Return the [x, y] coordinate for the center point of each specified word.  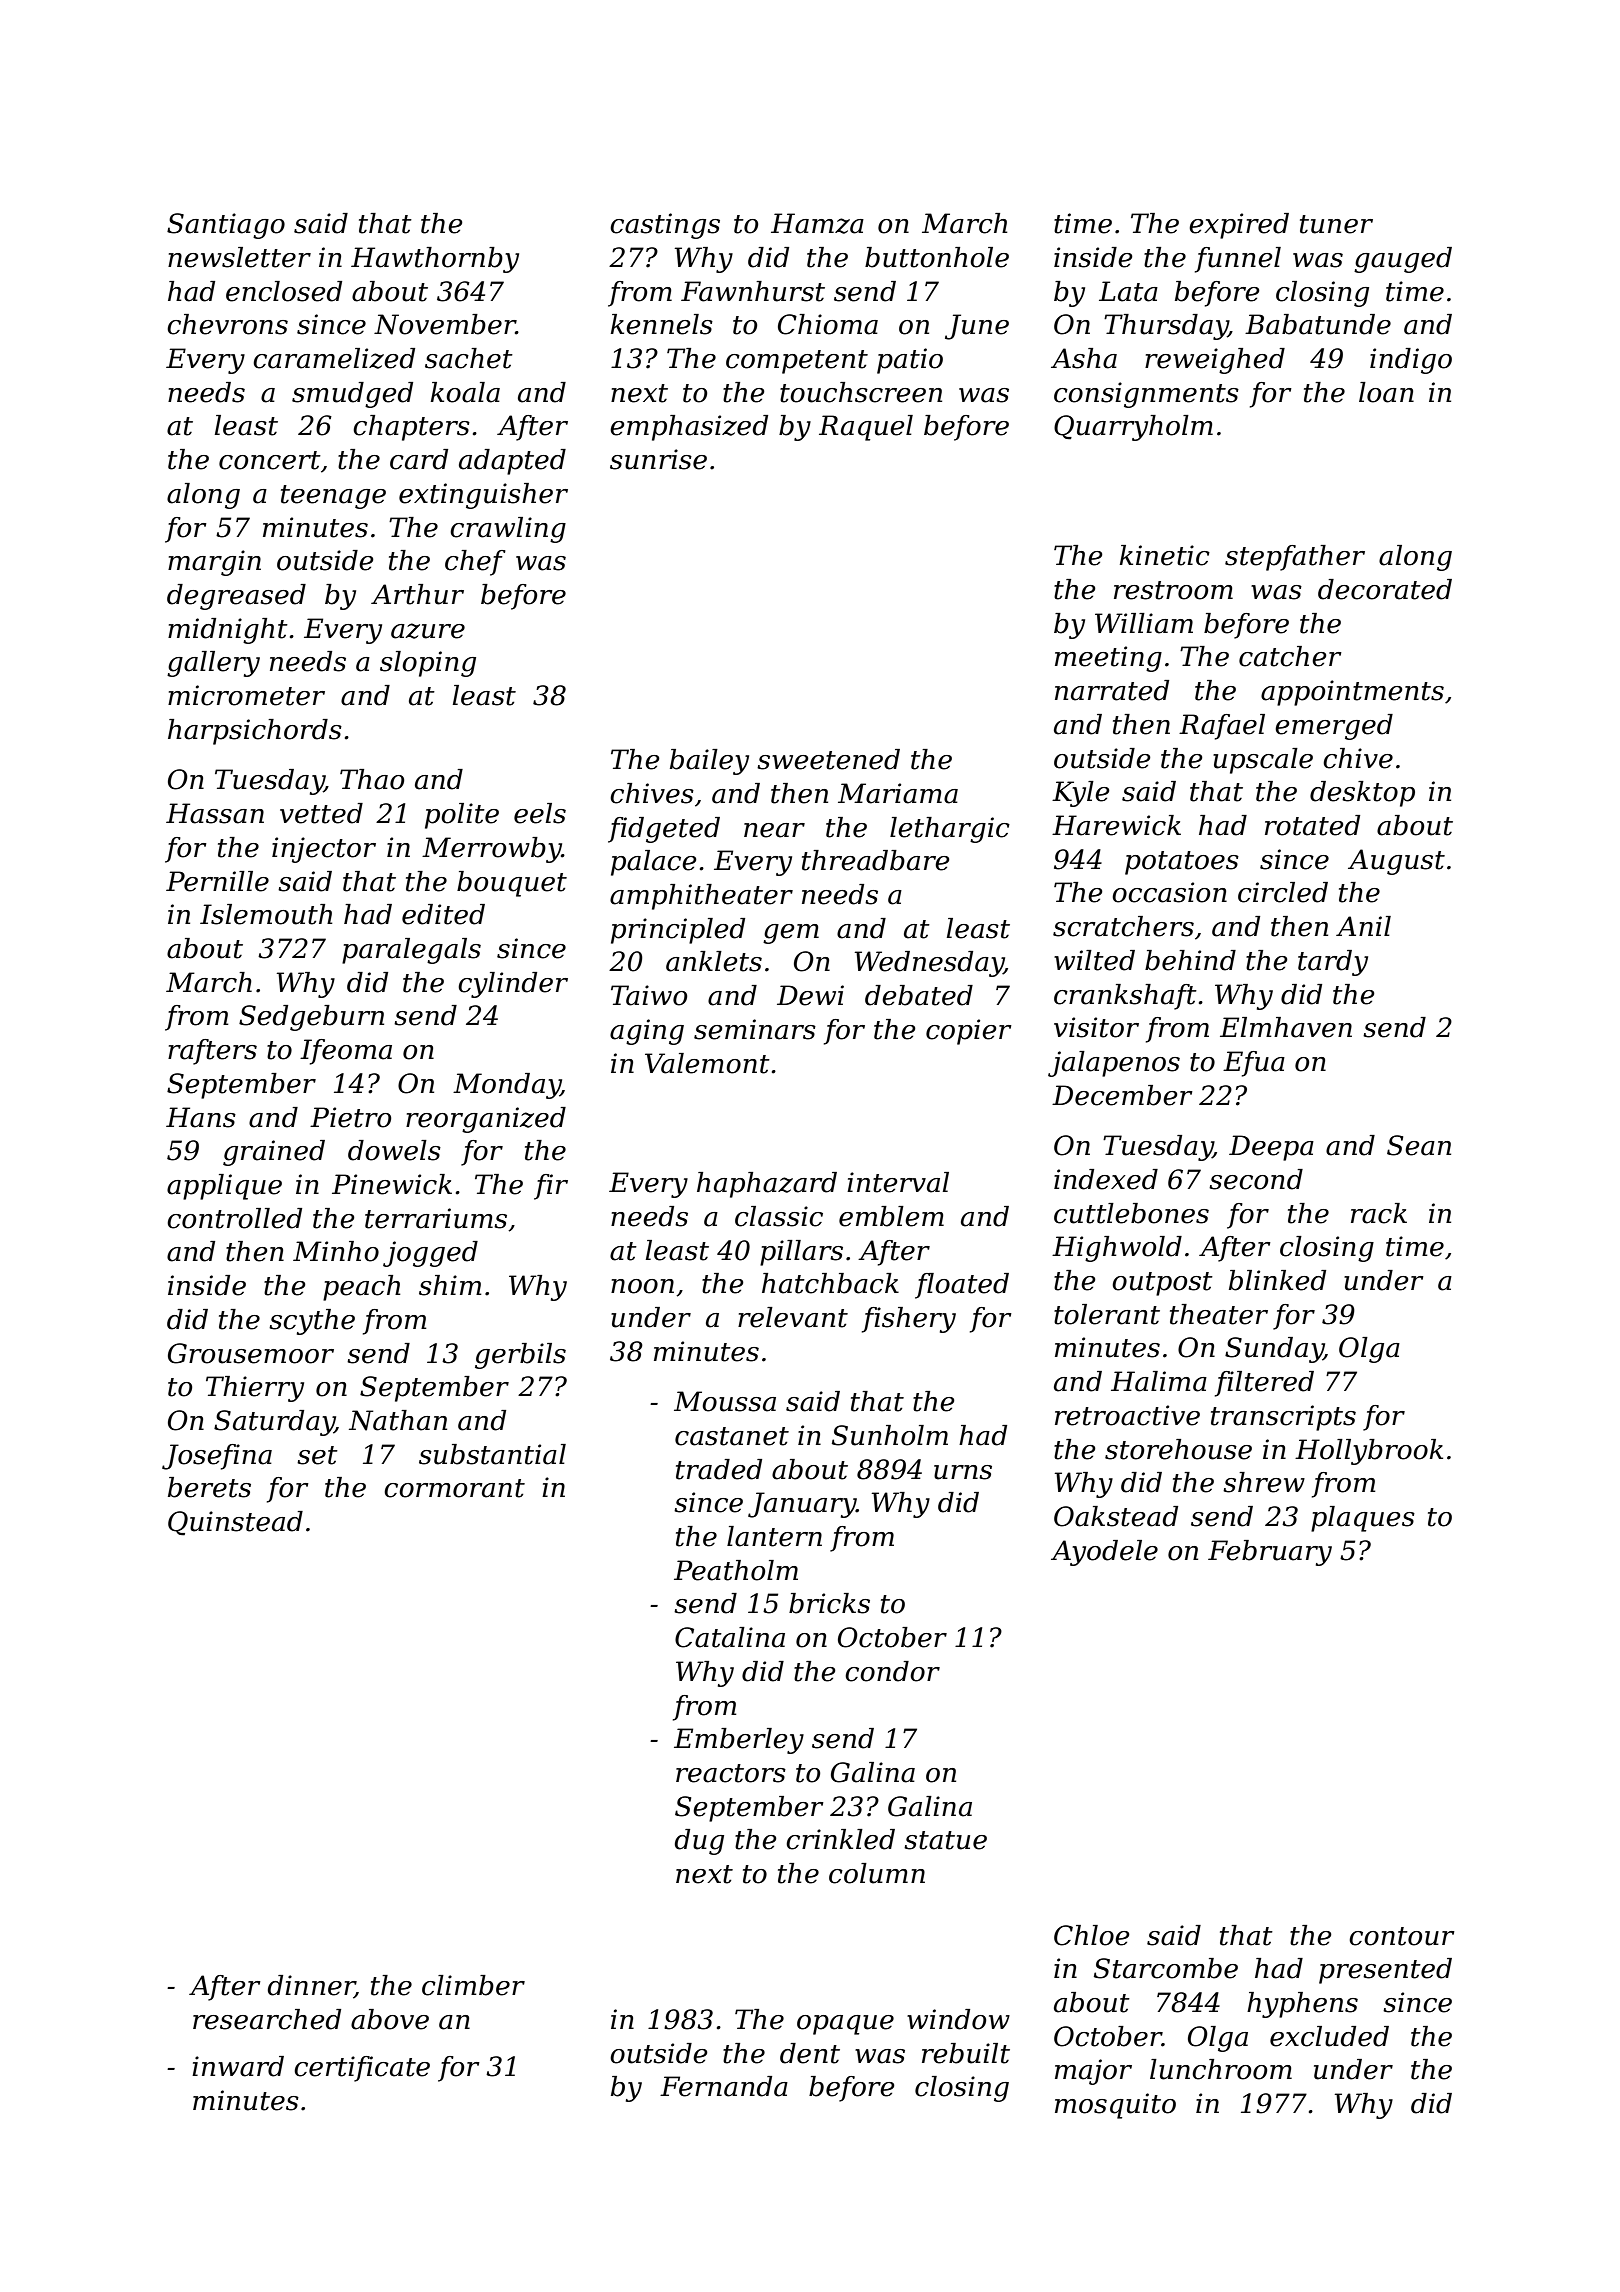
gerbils [520, 1356]
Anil [1363, 926]
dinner [311, 1986]
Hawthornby [435, 260]
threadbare [876, 860]
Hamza [817, 223]
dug [699, 1842]
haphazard [767, 1185]
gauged [1403, 260]
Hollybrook [1369, 1452]
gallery [213, 664]
